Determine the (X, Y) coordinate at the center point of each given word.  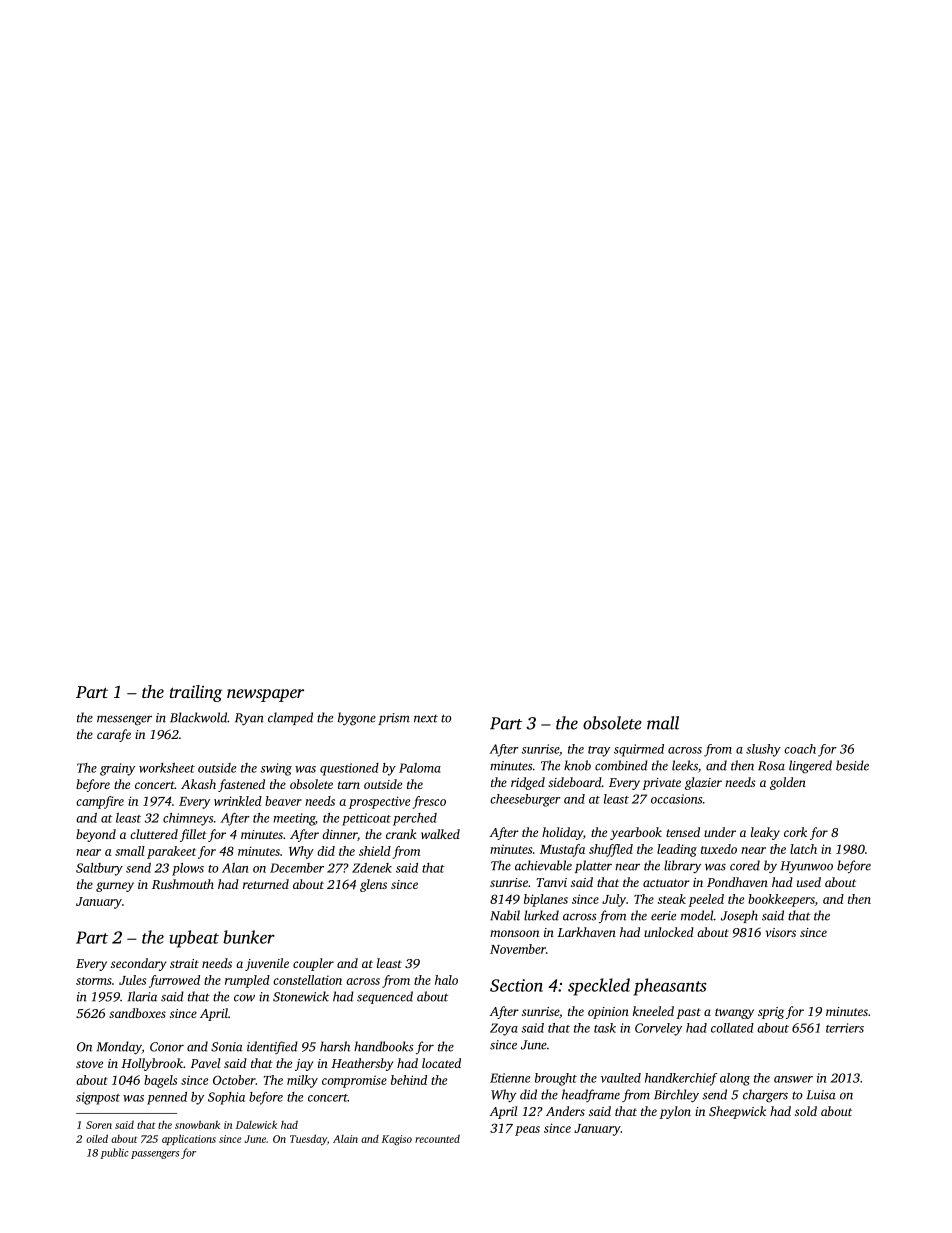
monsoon (514, 933)
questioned (349, 769)
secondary (138, 964)
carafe (114, 735)
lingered (810, 766)
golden (788, 783)
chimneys (188, 819)
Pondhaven (737, 882)
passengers (155, 1155)
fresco (429, 802)
